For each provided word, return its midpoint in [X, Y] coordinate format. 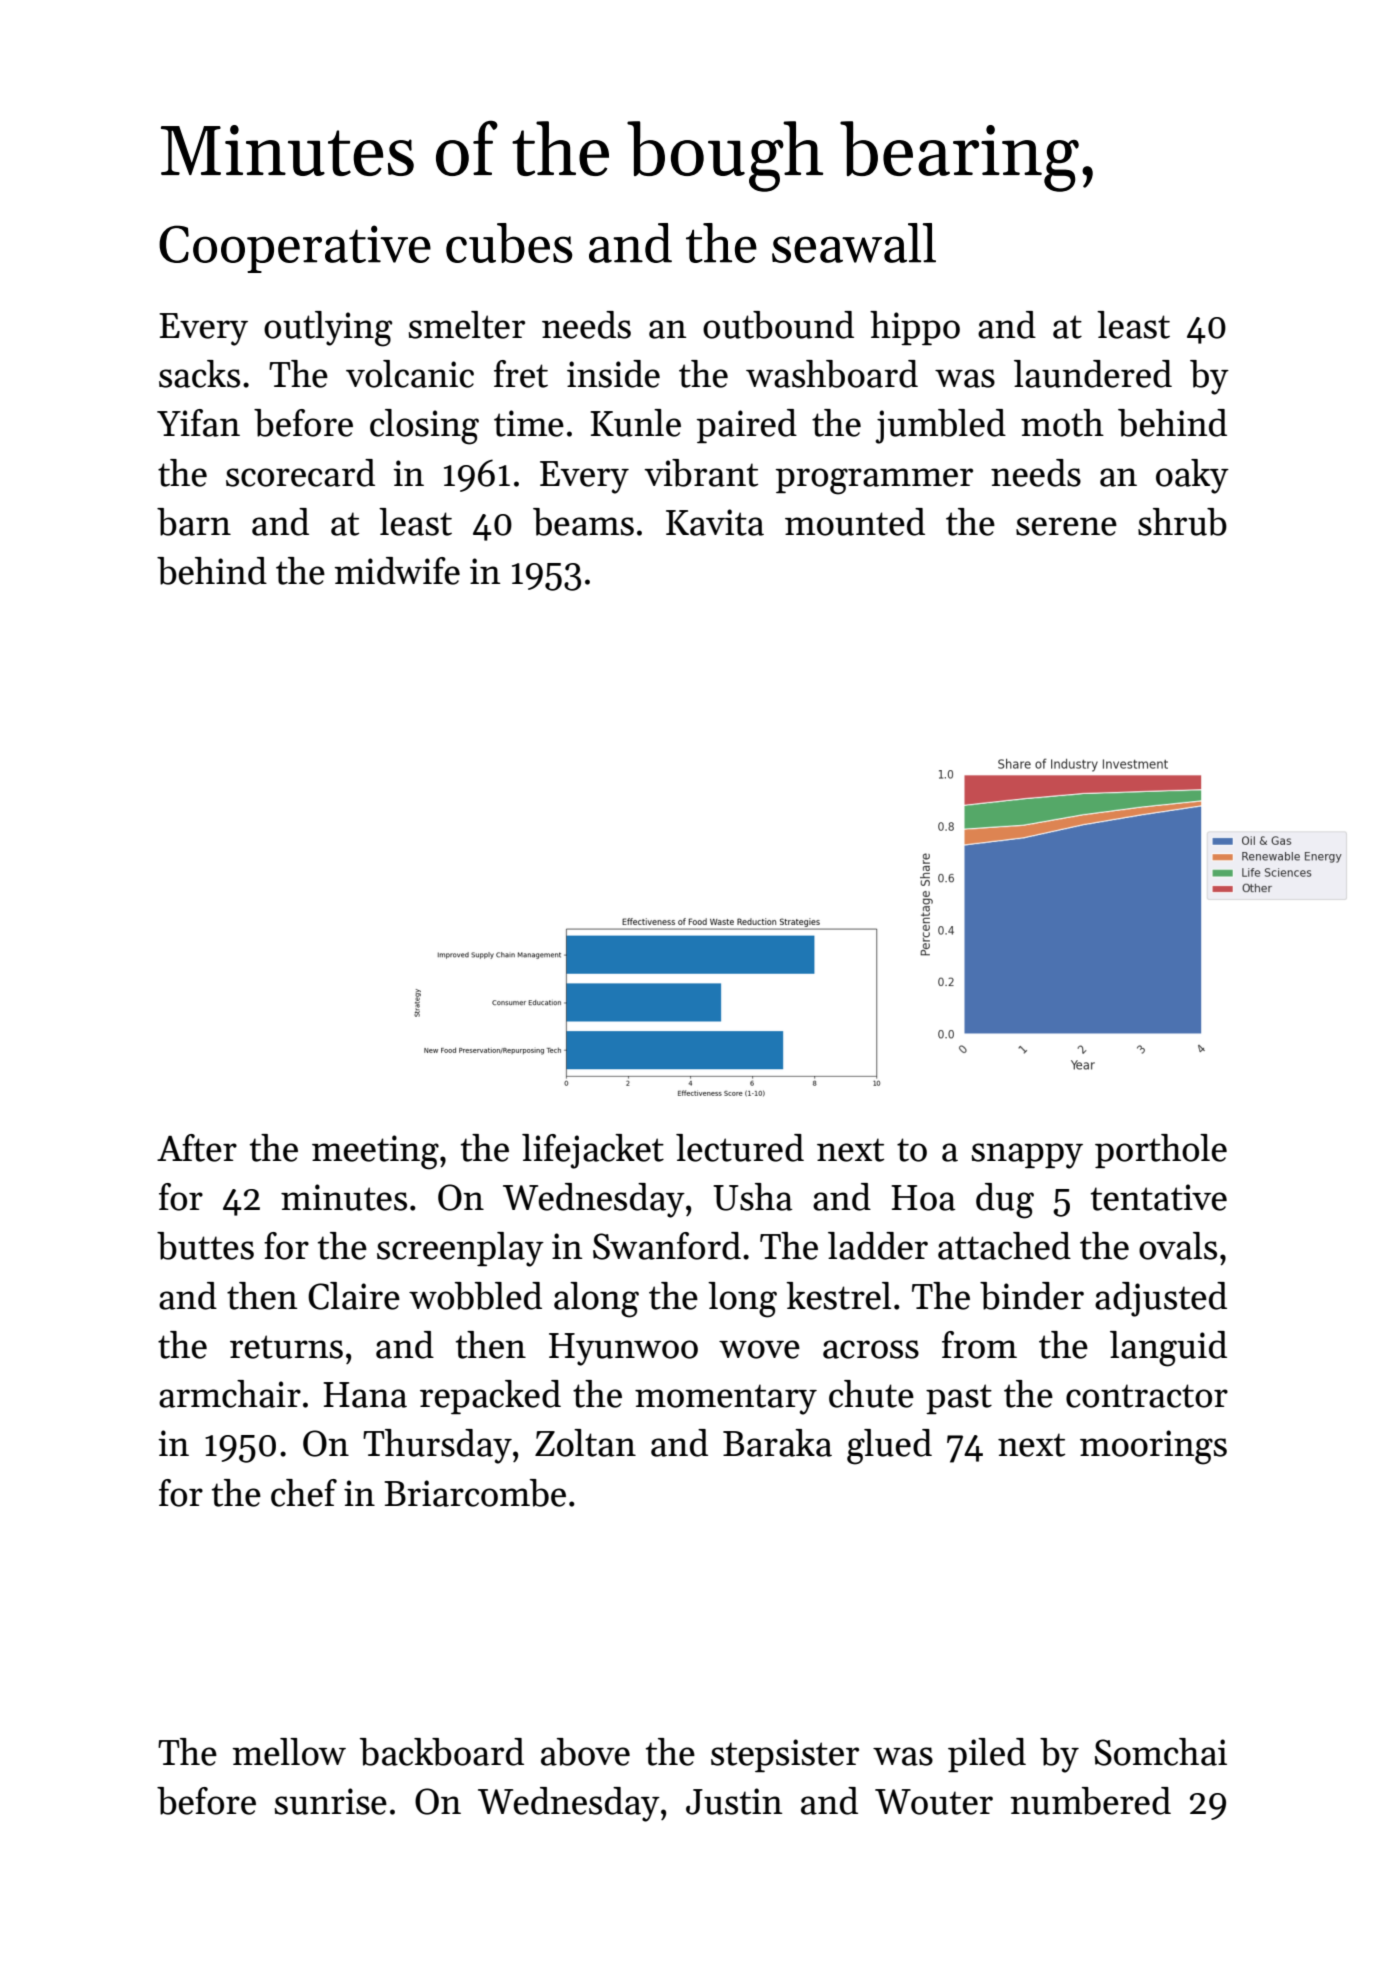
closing [424, 427]
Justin [734, 1801]
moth [1062, 423]
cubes [509, 243]
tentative [1159, 1197]
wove [759, 1349]
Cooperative [295, 249]
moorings [1153, 1447]
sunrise [331, 1801]
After [197, 1148]
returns [286, 1347]
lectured [740, 1148]
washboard [832, 374]
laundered [1093, 374]
